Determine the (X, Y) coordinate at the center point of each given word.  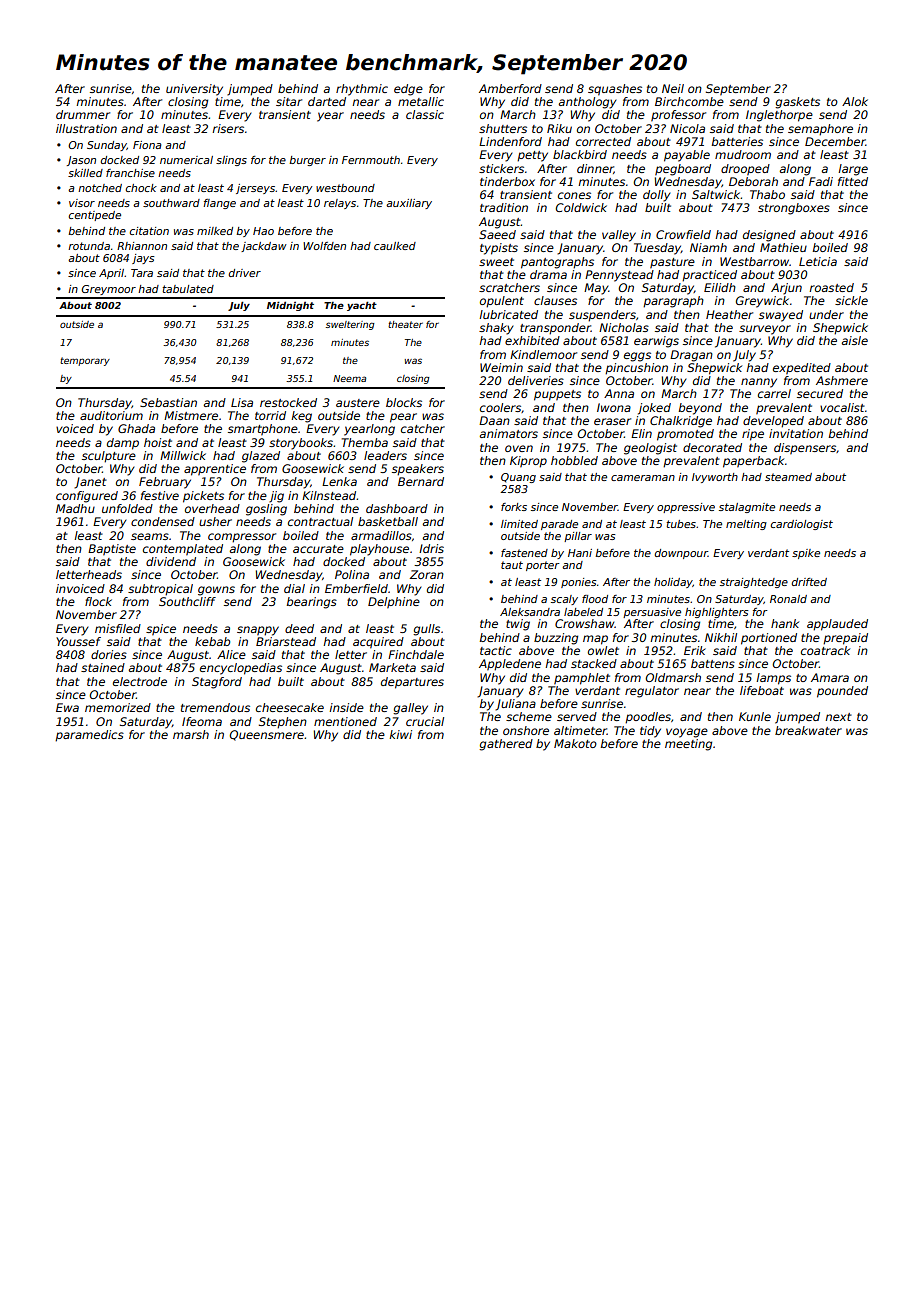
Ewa (67, 707)
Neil (673, 88)
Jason (81, 161)
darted (327, 101)
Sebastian (168, 402)
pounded (842, 692)
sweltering (350, 325)
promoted (685, 435)
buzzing (556, 639)
